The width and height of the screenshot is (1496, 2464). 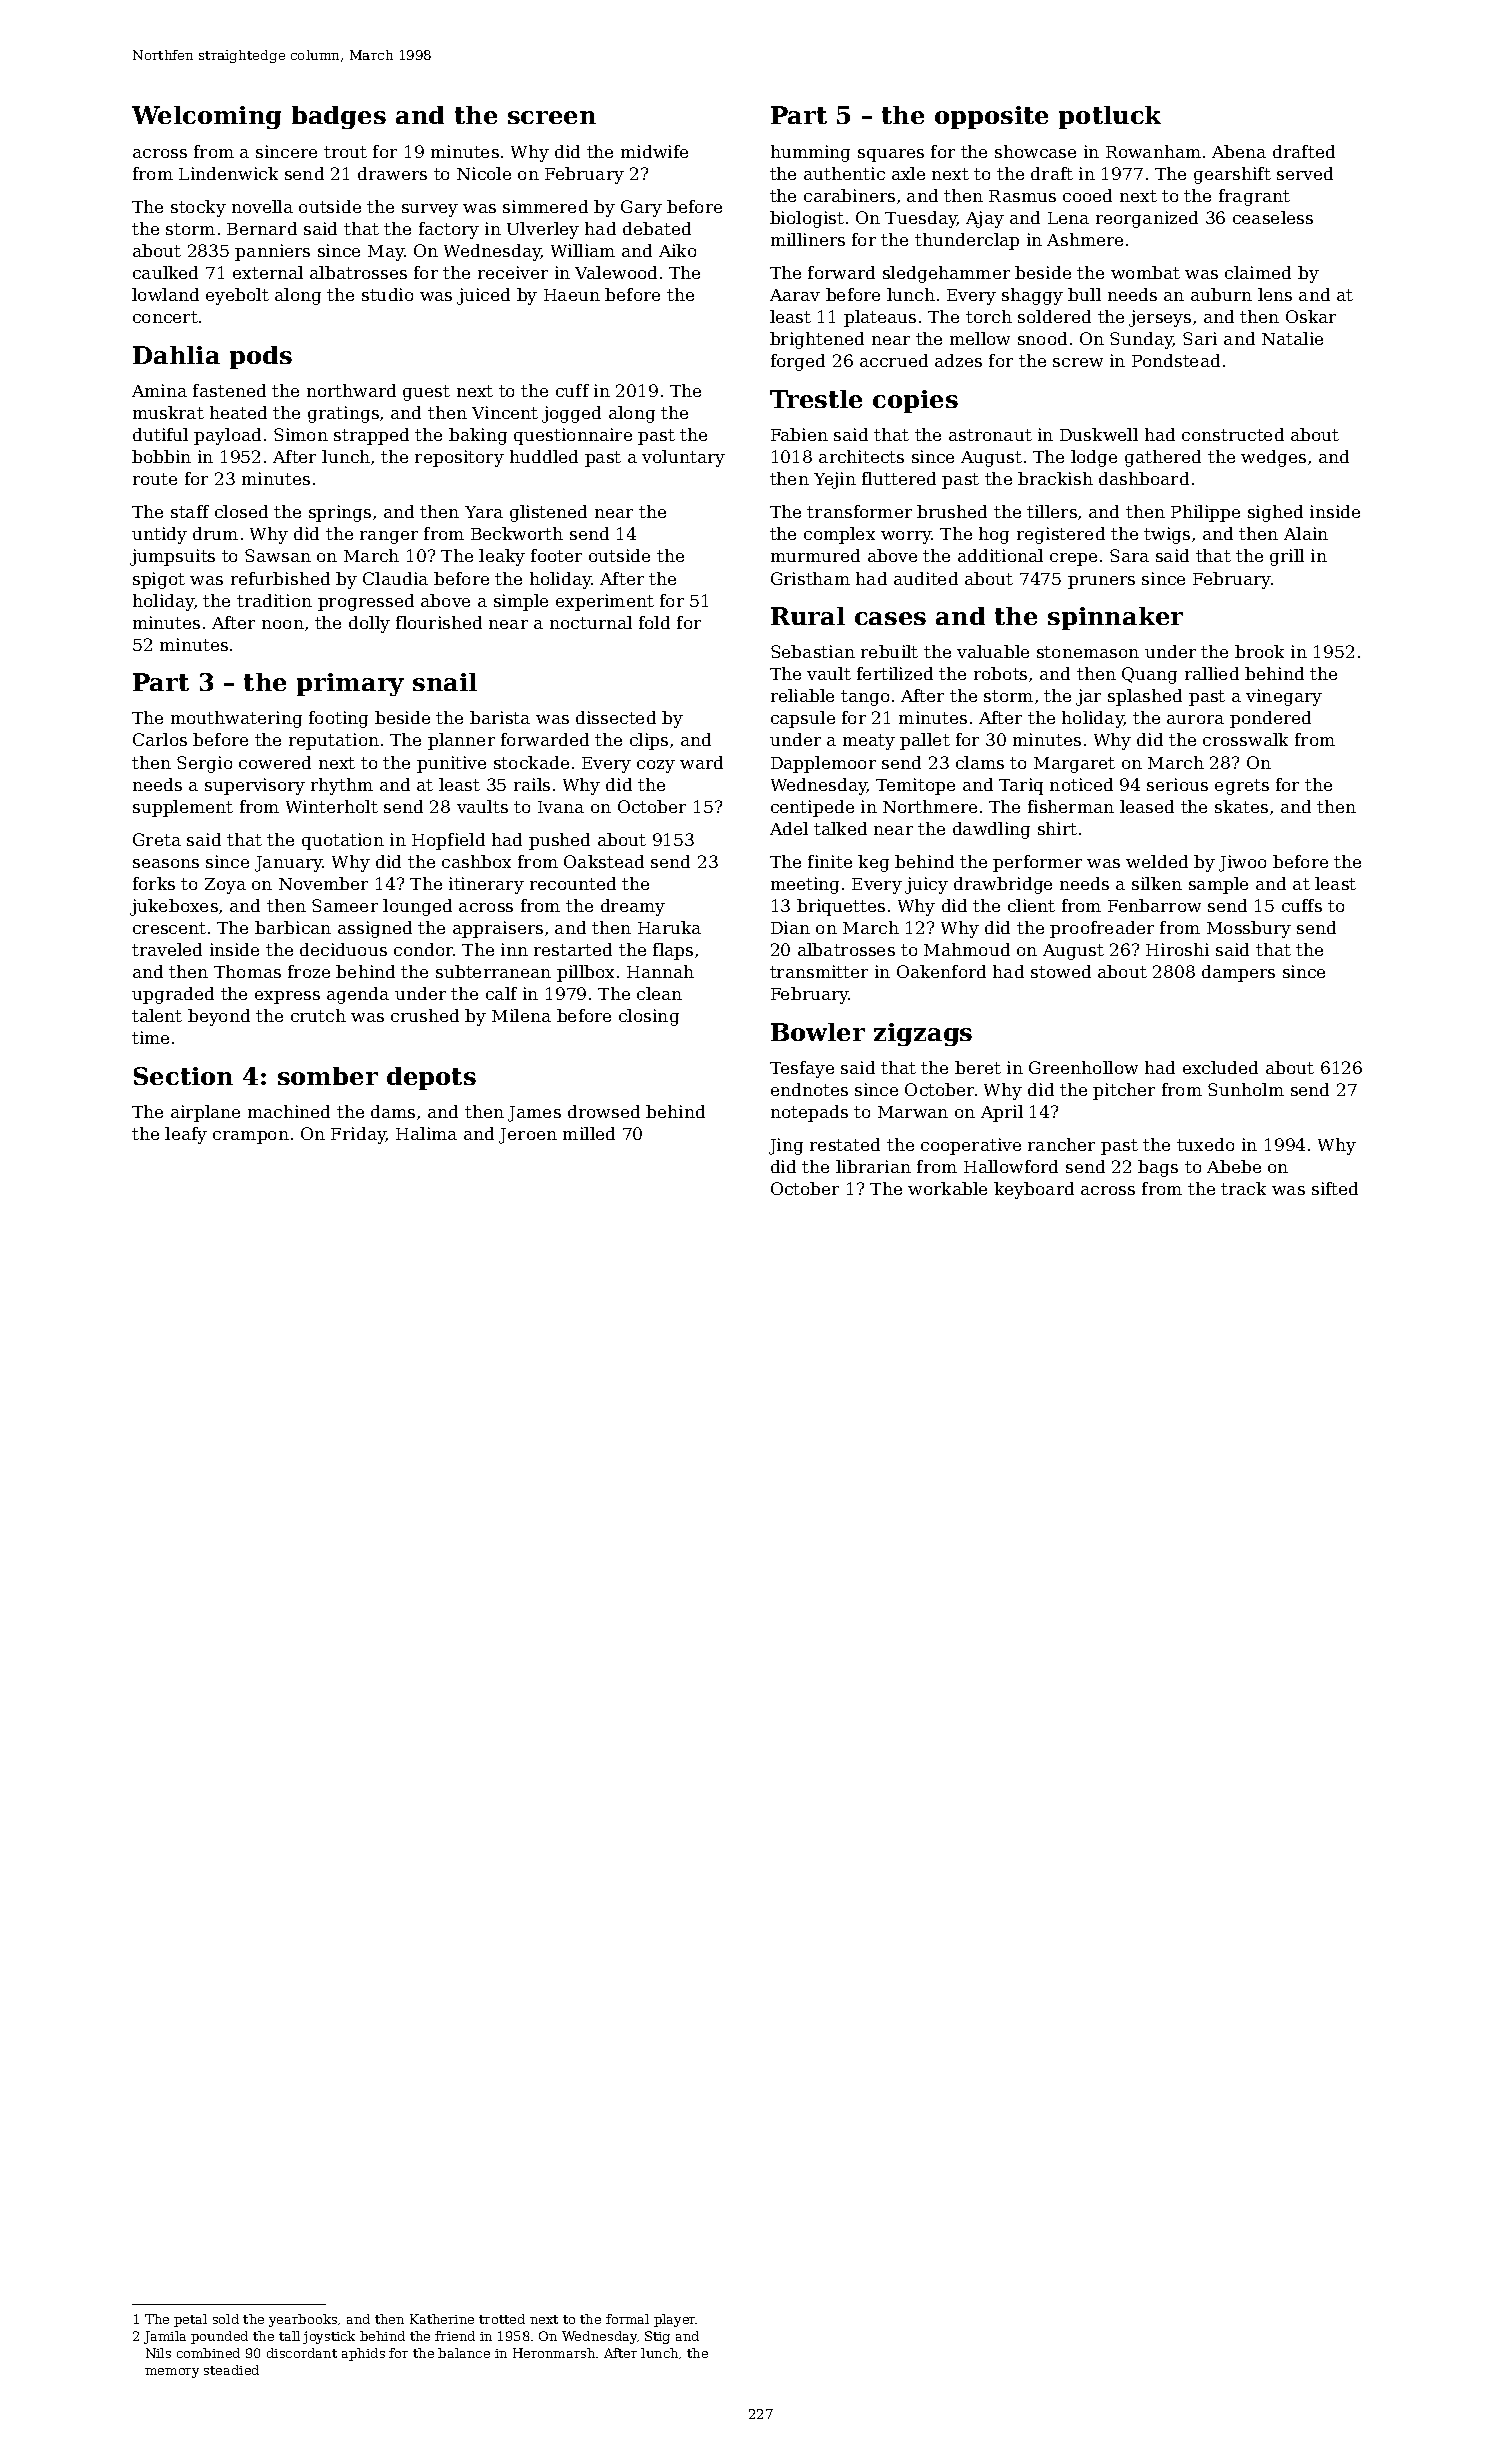 What do you see at coordinates (1034, 1190) in the screenshot?
I see `keyboard` at bounding box center [1034, 1190].
